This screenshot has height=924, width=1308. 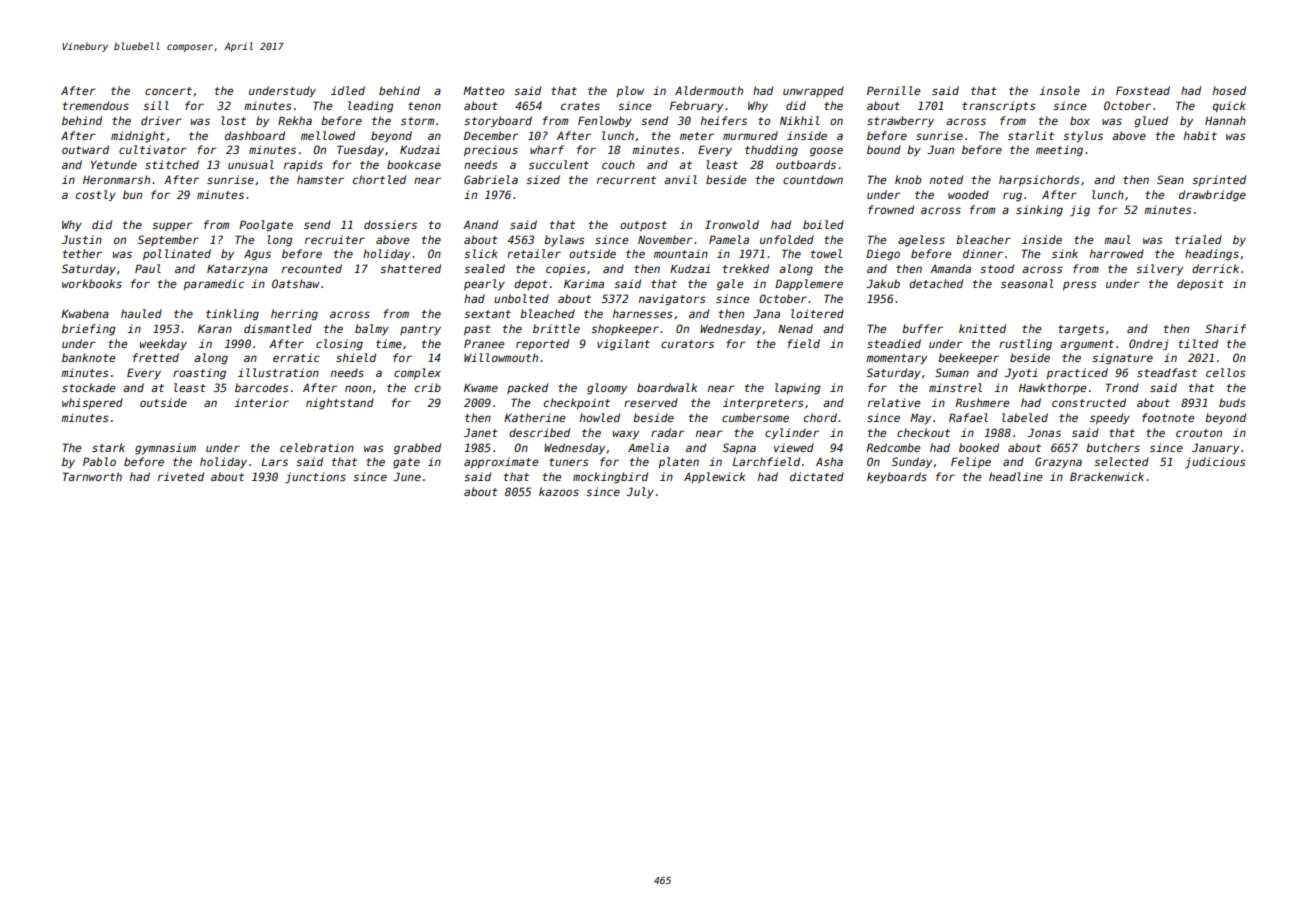 What do you see at coordinates (755, 417) in the screenshot?
I see `cumbersome` at bounding box center [755, 417].
